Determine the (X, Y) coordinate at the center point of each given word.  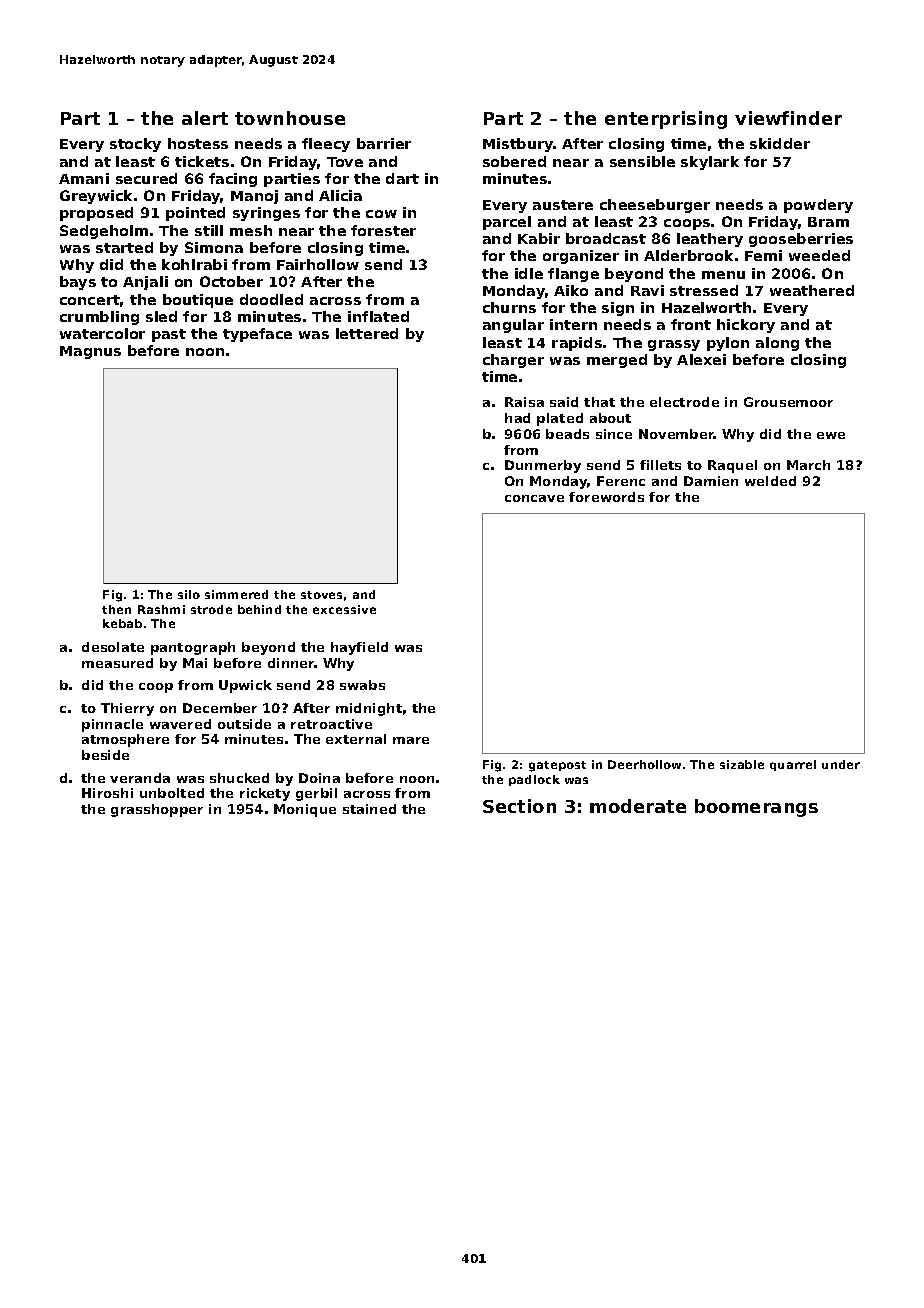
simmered (236, 594)
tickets (202, 161)
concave (534, 498)
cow (381, 214)
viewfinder (788, 118)
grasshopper (157, 810)
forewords (606, 497)
